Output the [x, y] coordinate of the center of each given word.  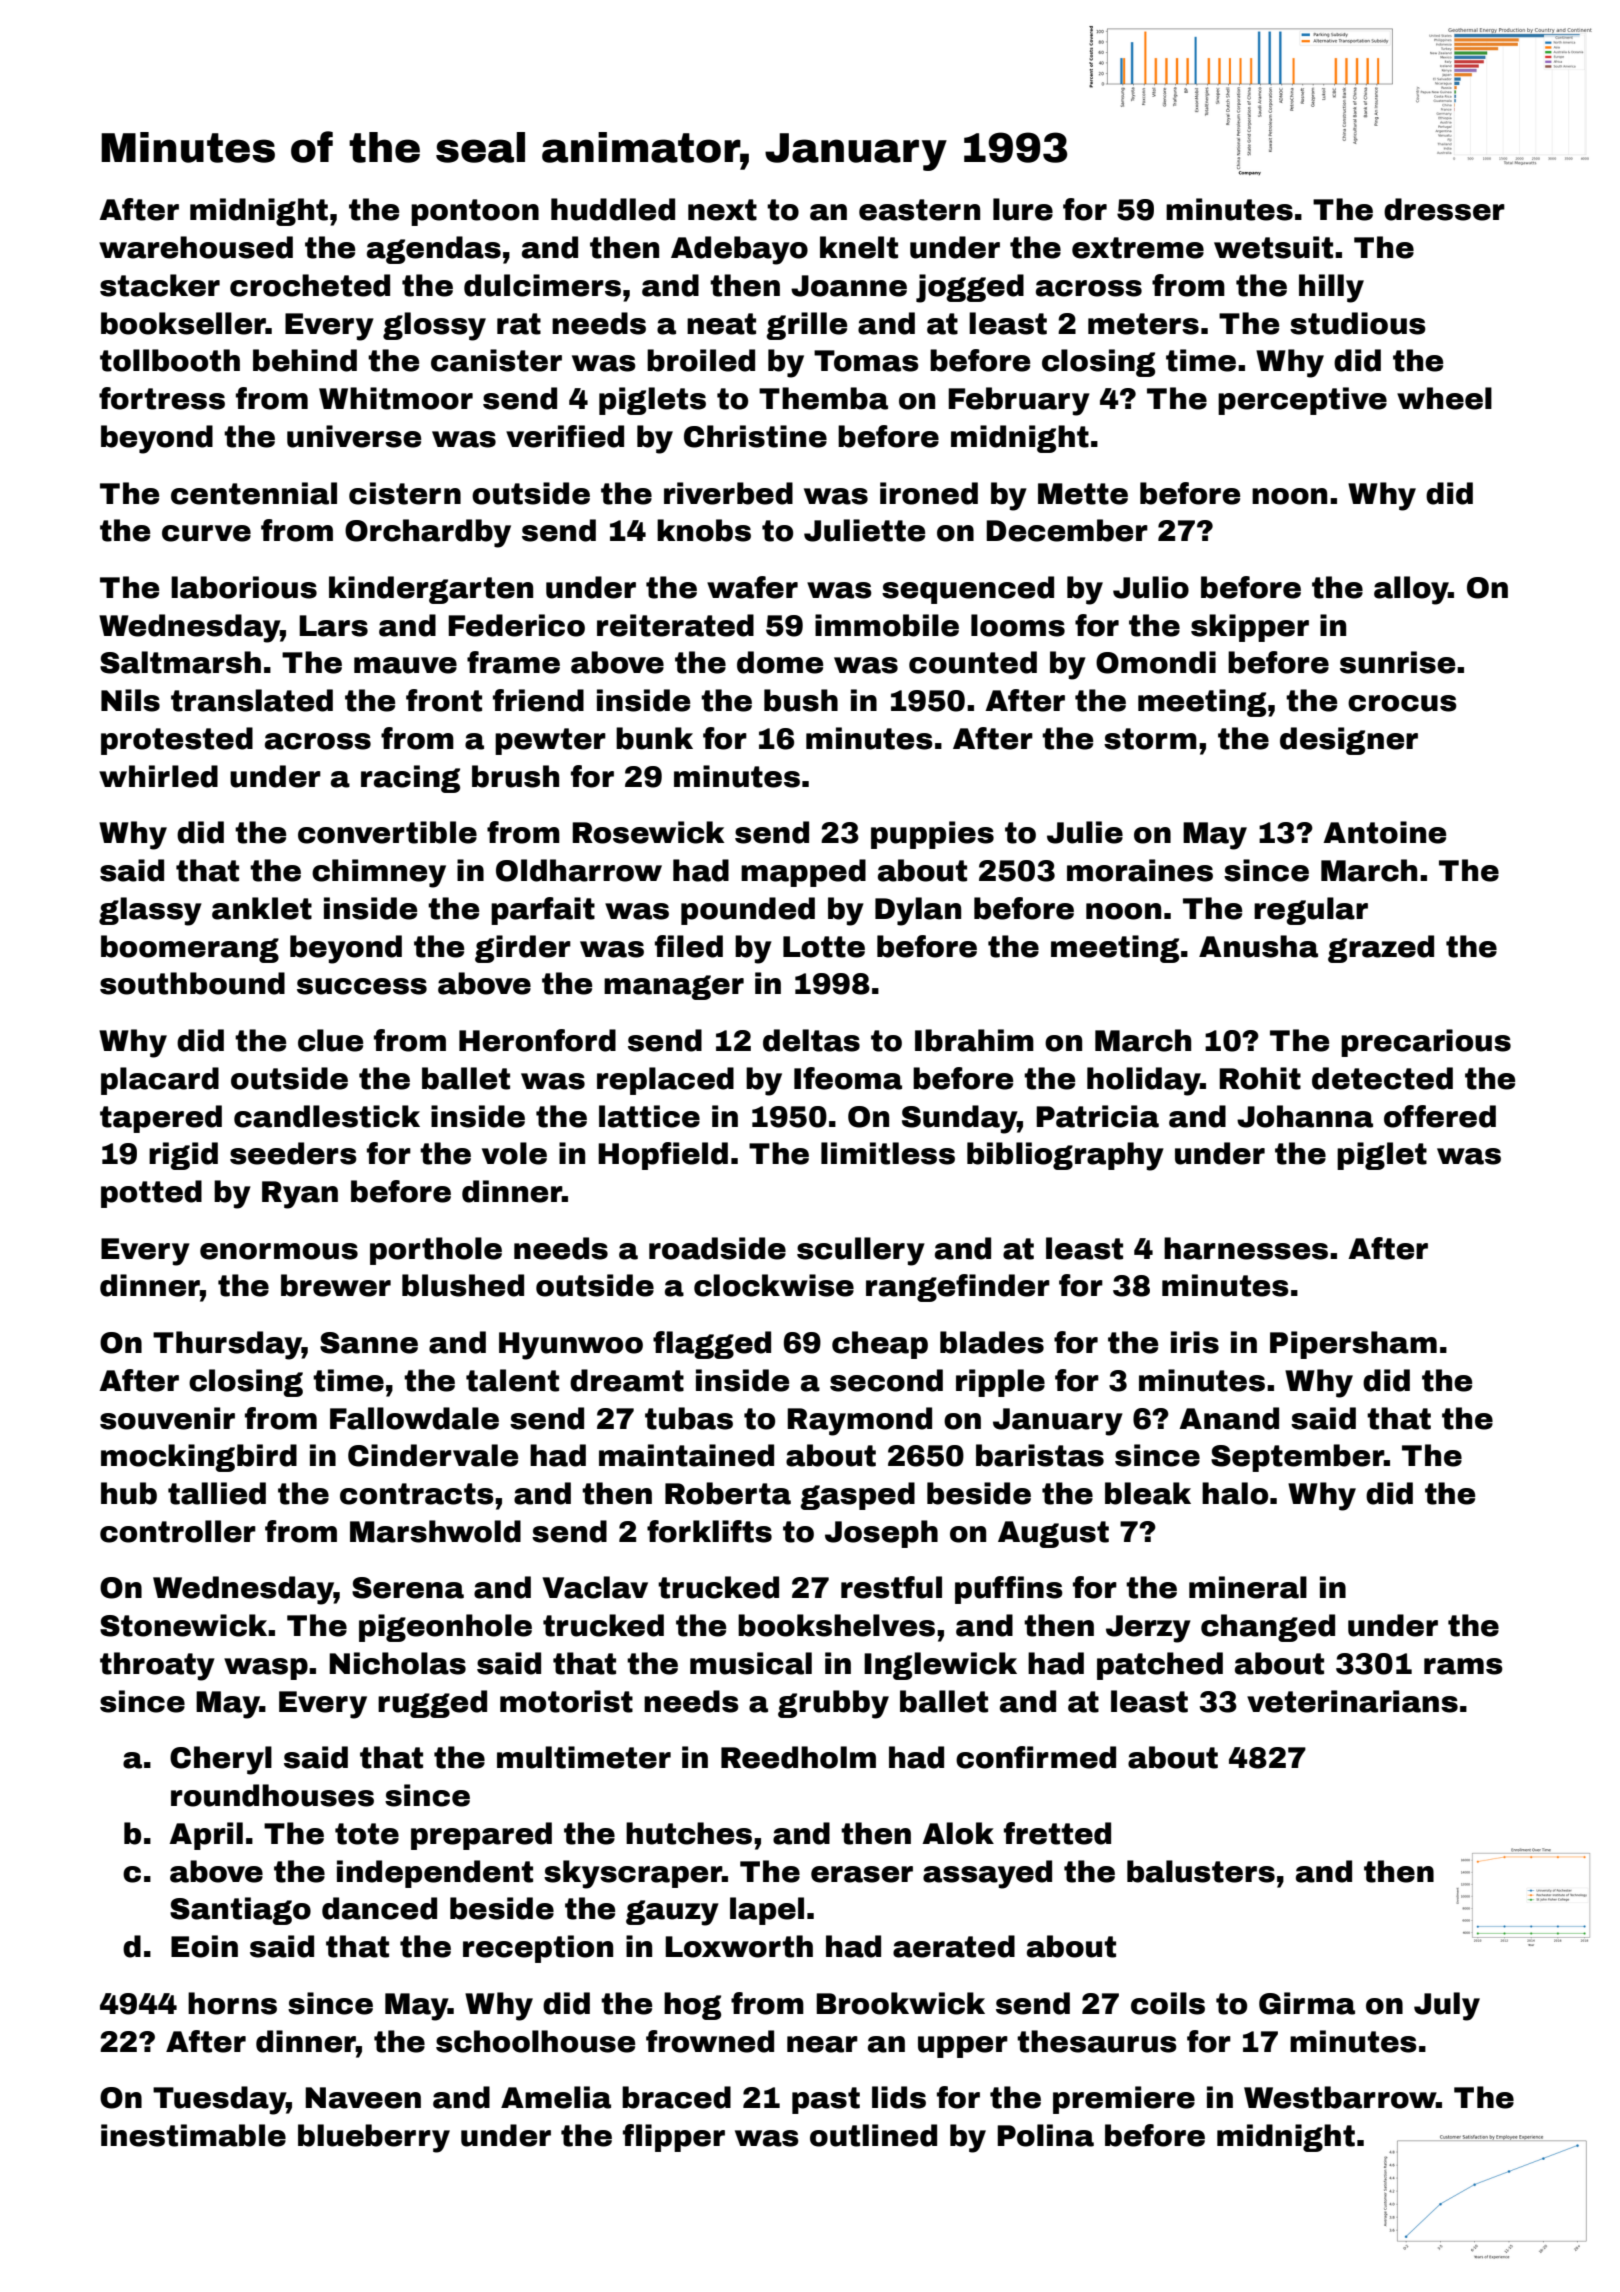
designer [1349, 741]
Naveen [363, 2098]
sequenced [968, 590]
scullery [861, 1251]
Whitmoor [396, 398]
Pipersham [1353, 1345]
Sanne [369, 1343]
